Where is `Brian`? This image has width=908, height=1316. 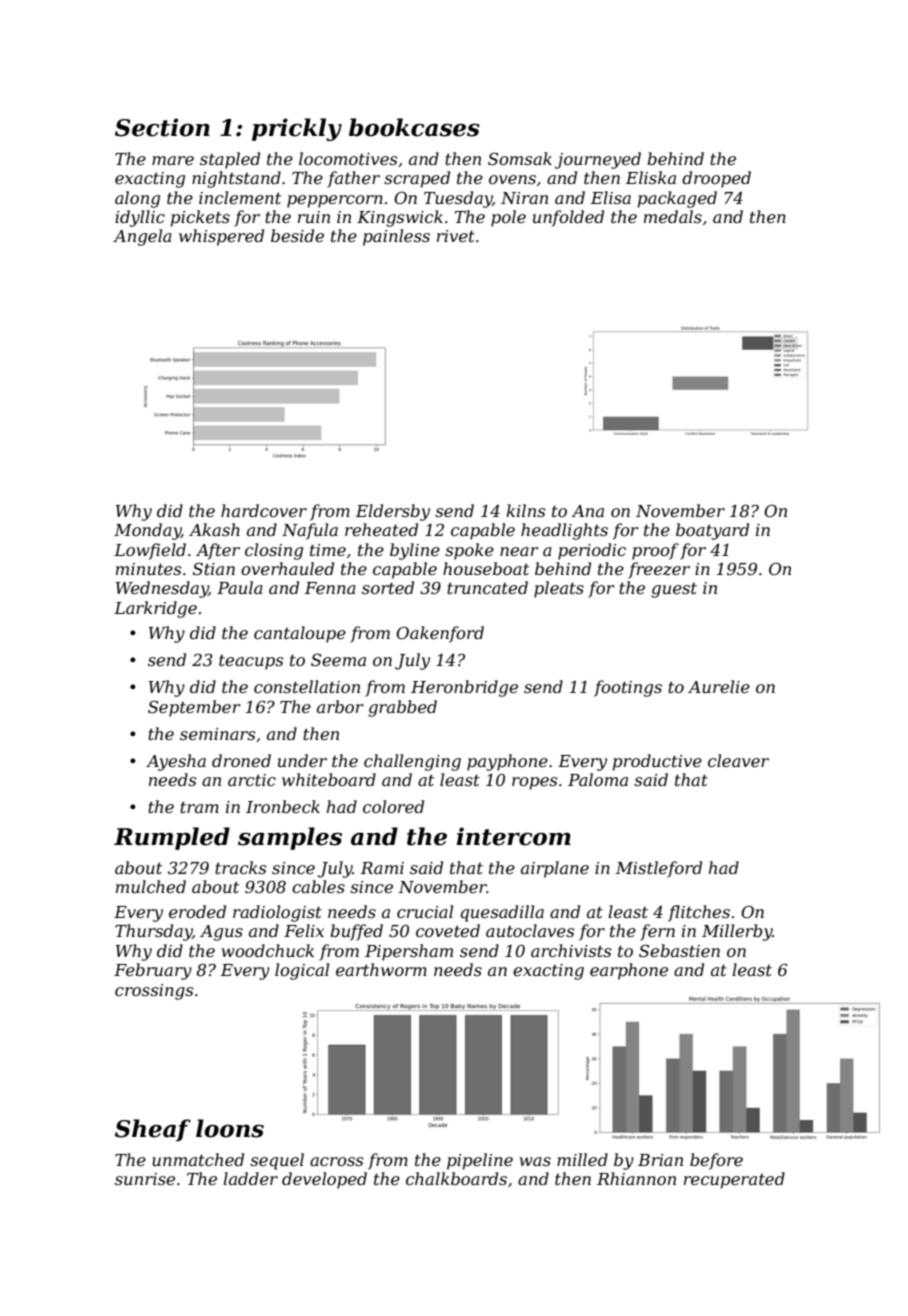
Brian is located at coordinates (660, 1160).
